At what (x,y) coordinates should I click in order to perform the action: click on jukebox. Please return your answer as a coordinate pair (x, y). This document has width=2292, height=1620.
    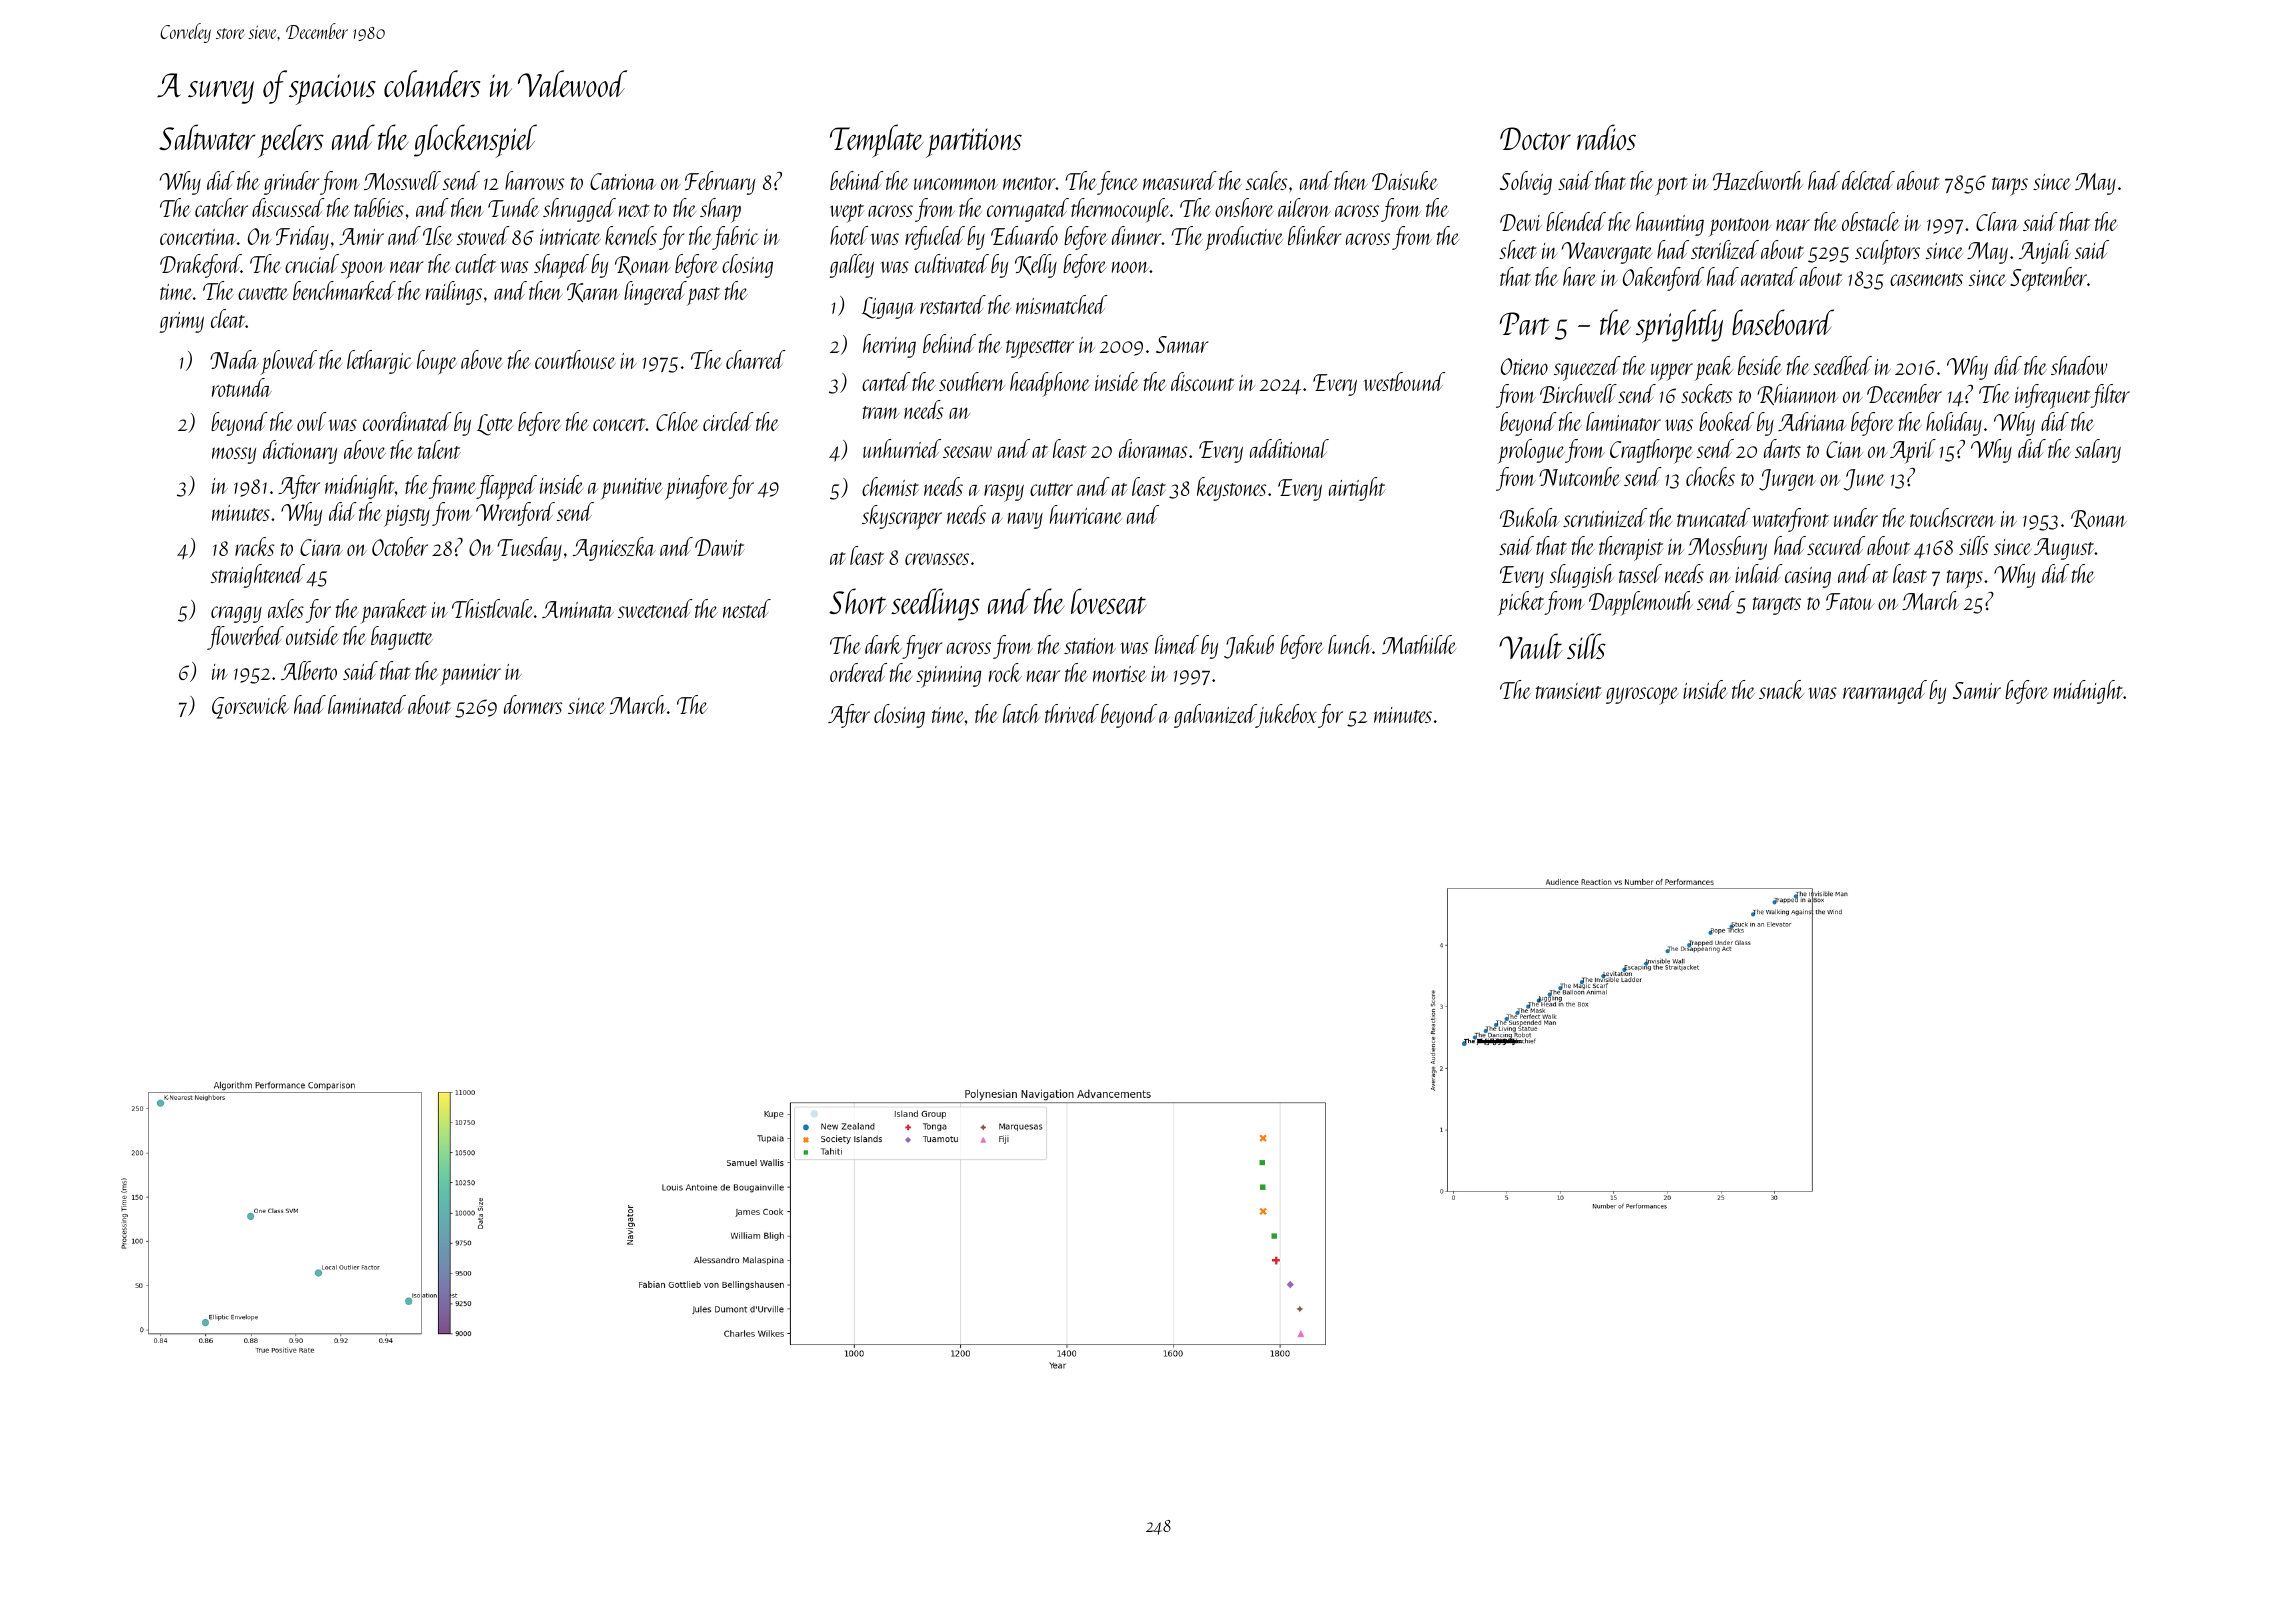
    Looking at the image, I should click on (1286, 716).
